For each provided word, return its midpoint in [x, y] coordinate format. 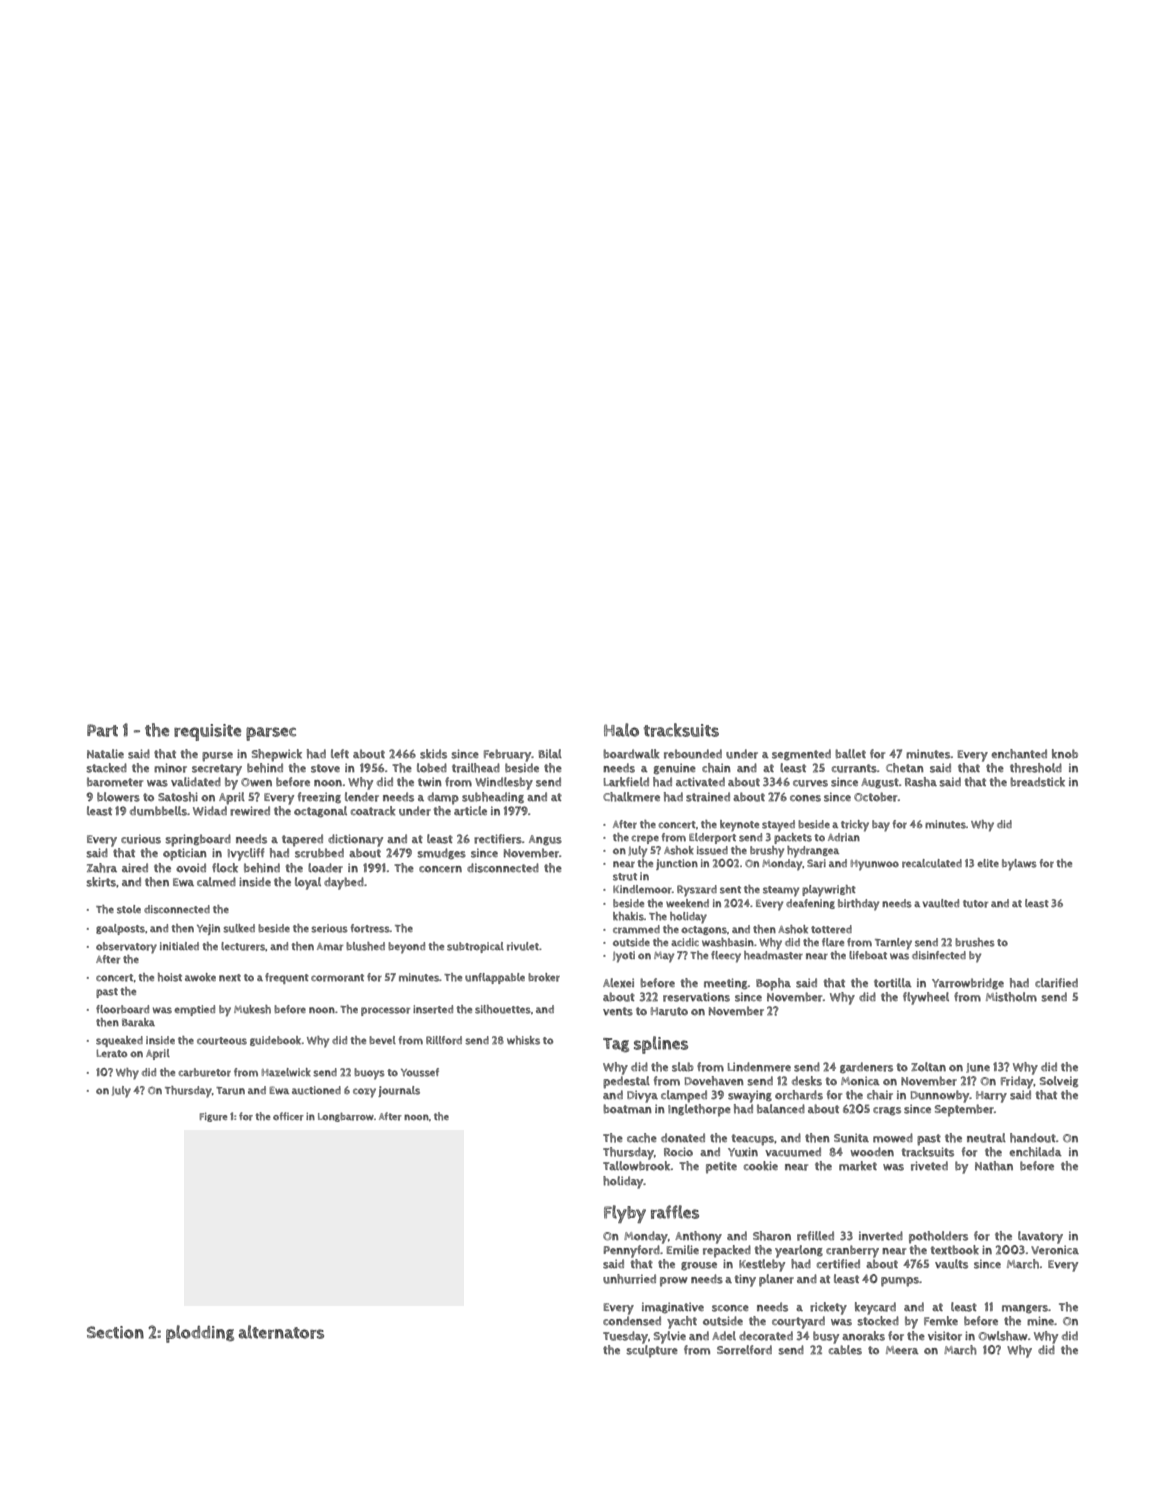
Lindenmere [759, 1067]
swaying [750, 1096]
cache [642, 1138]
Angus [545, 840]
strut [625, 877]
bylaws [1019, 865]
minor [170, 768]
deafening [810, 904]
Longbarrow [346, 1117]
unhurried [629, 1279]
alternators [281, 1332]
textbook [954, 1250]
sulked [239, 928]
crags [887, 1111]
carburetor [204, 1072]
